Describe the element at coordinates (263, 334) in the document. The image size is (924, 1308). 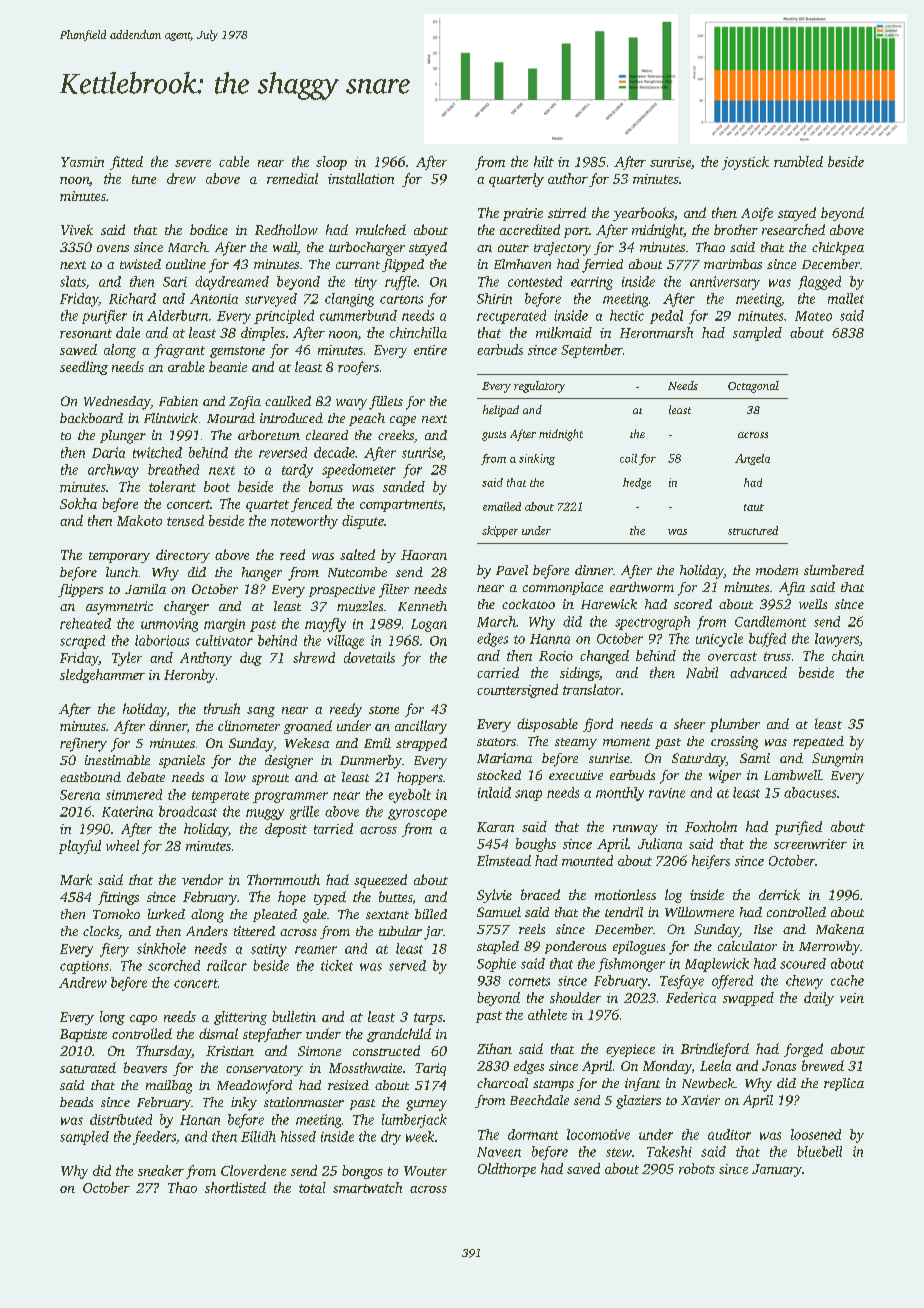
I see `dimples` at that location.
